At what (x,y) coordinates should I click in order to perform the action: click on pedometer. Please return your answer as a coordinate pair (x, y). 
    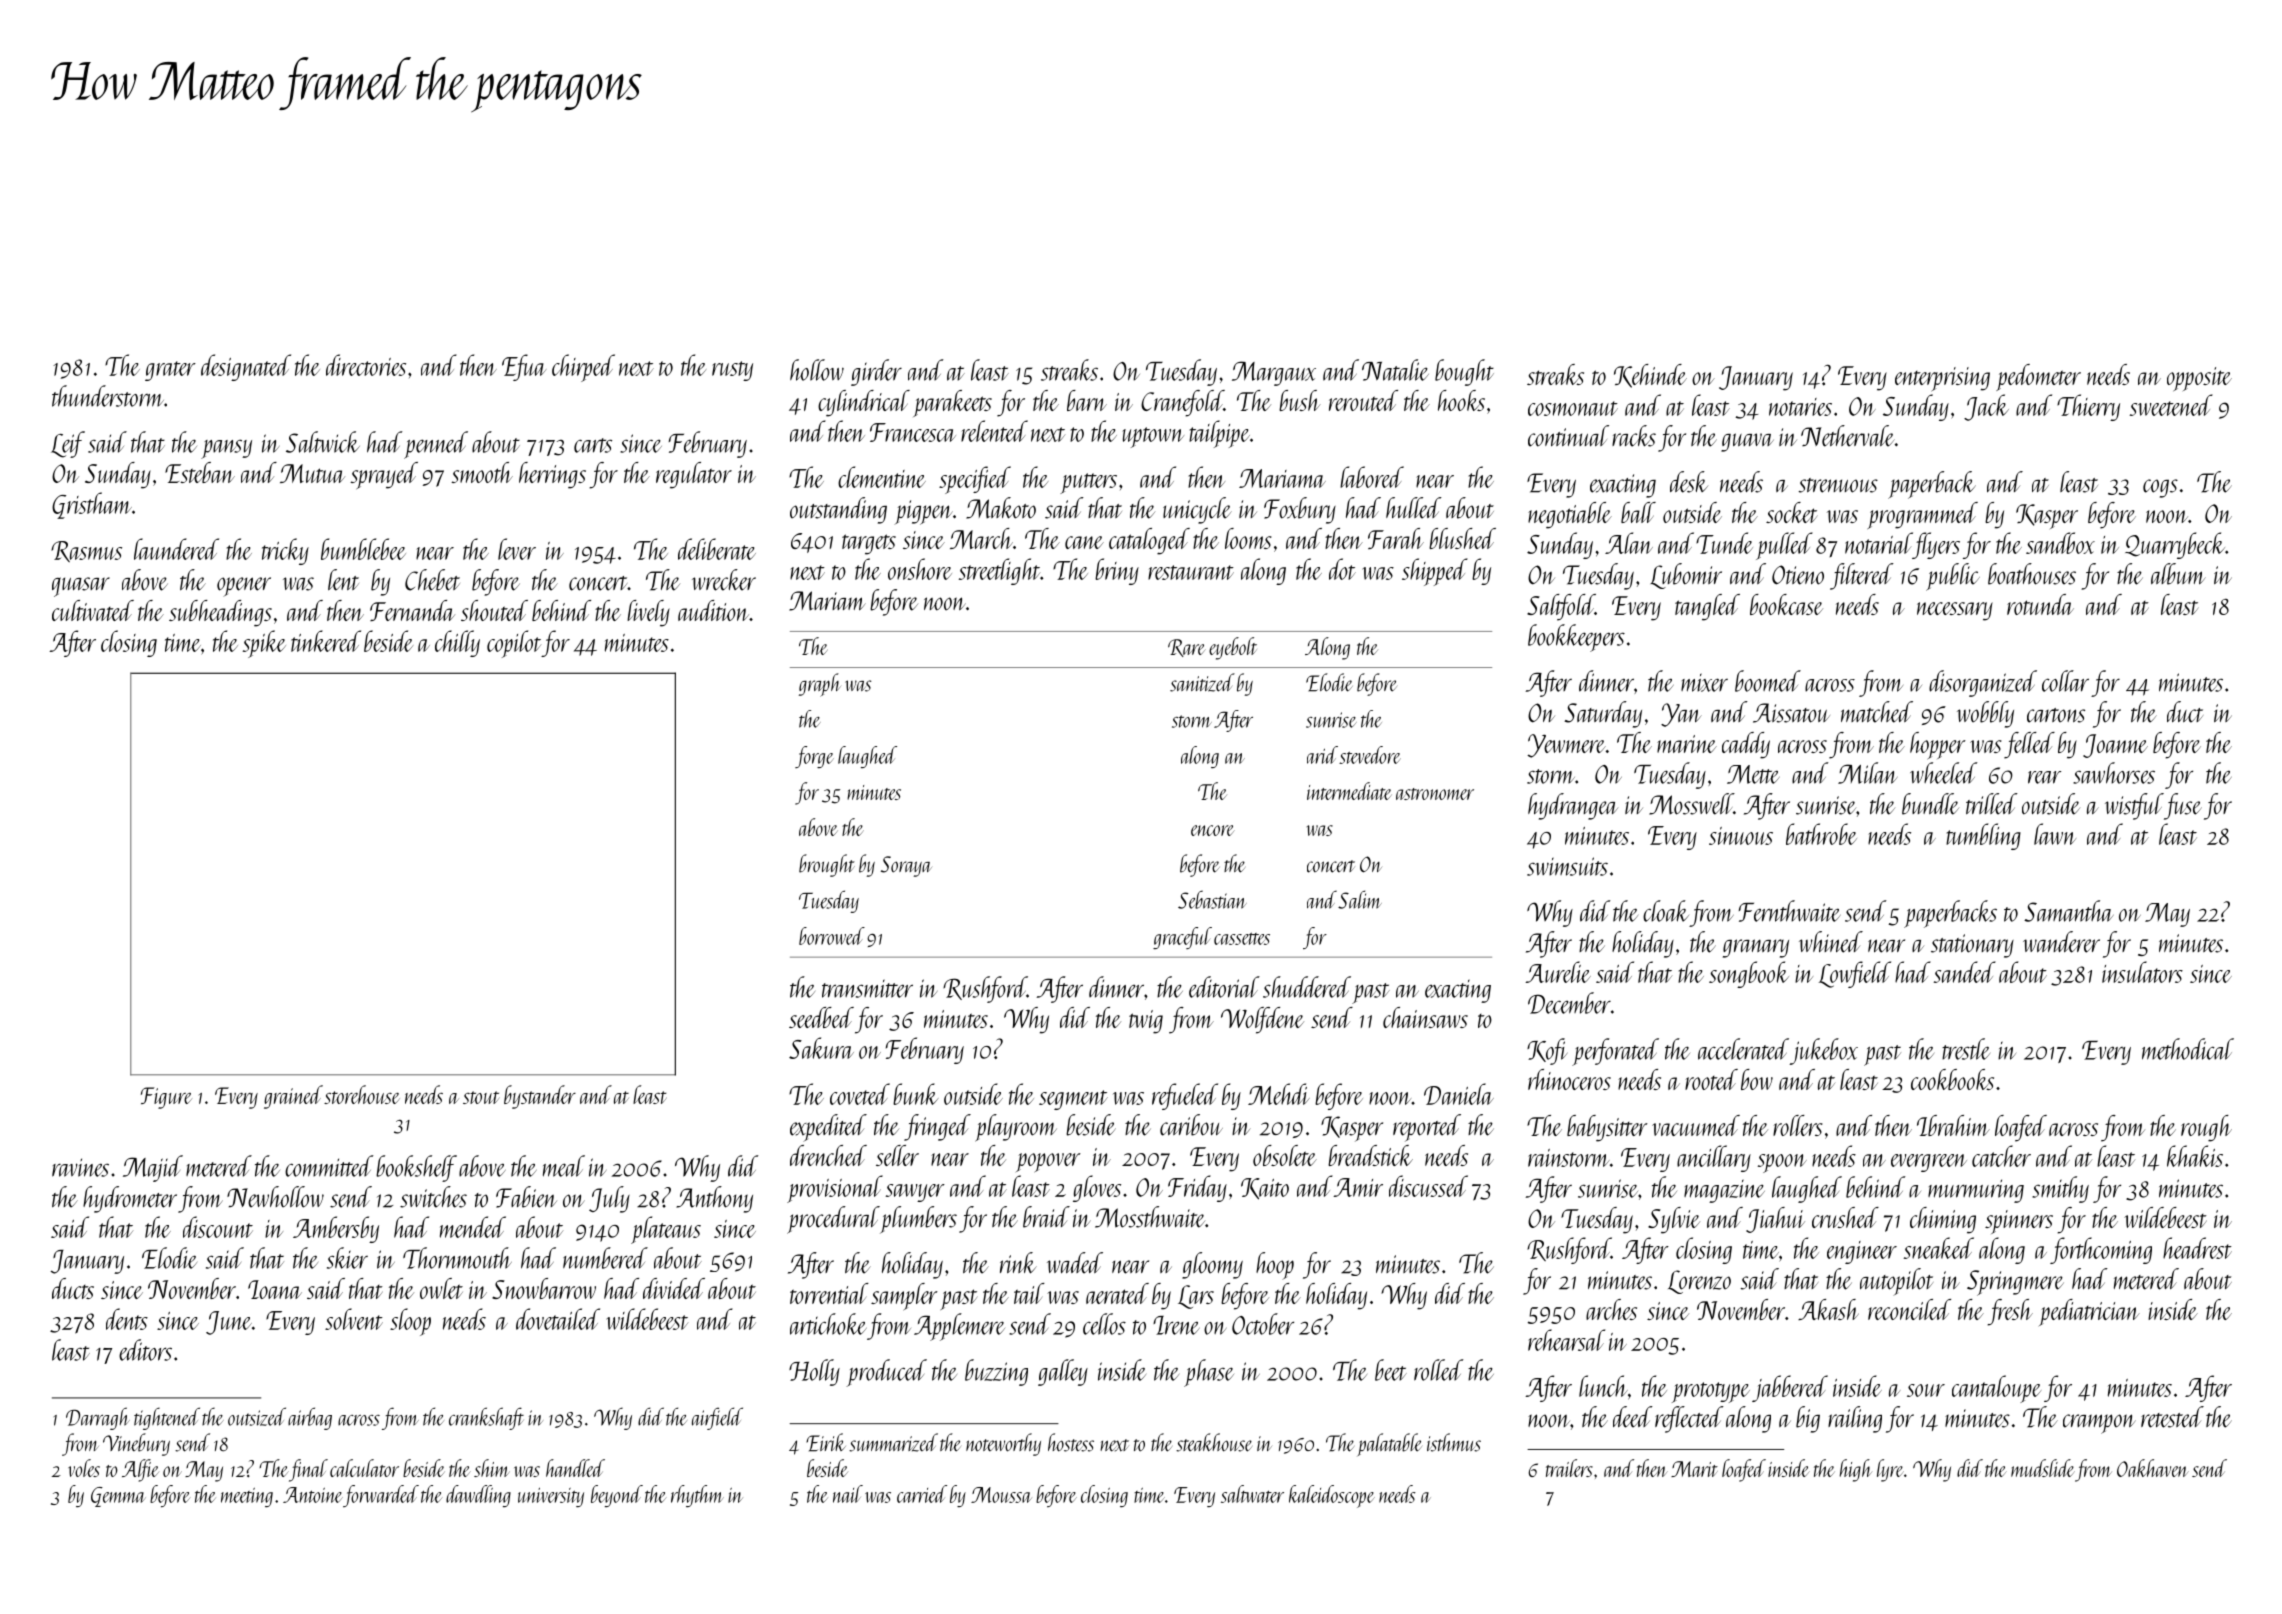
    Looking at the image, I should click on (2038, 377).
